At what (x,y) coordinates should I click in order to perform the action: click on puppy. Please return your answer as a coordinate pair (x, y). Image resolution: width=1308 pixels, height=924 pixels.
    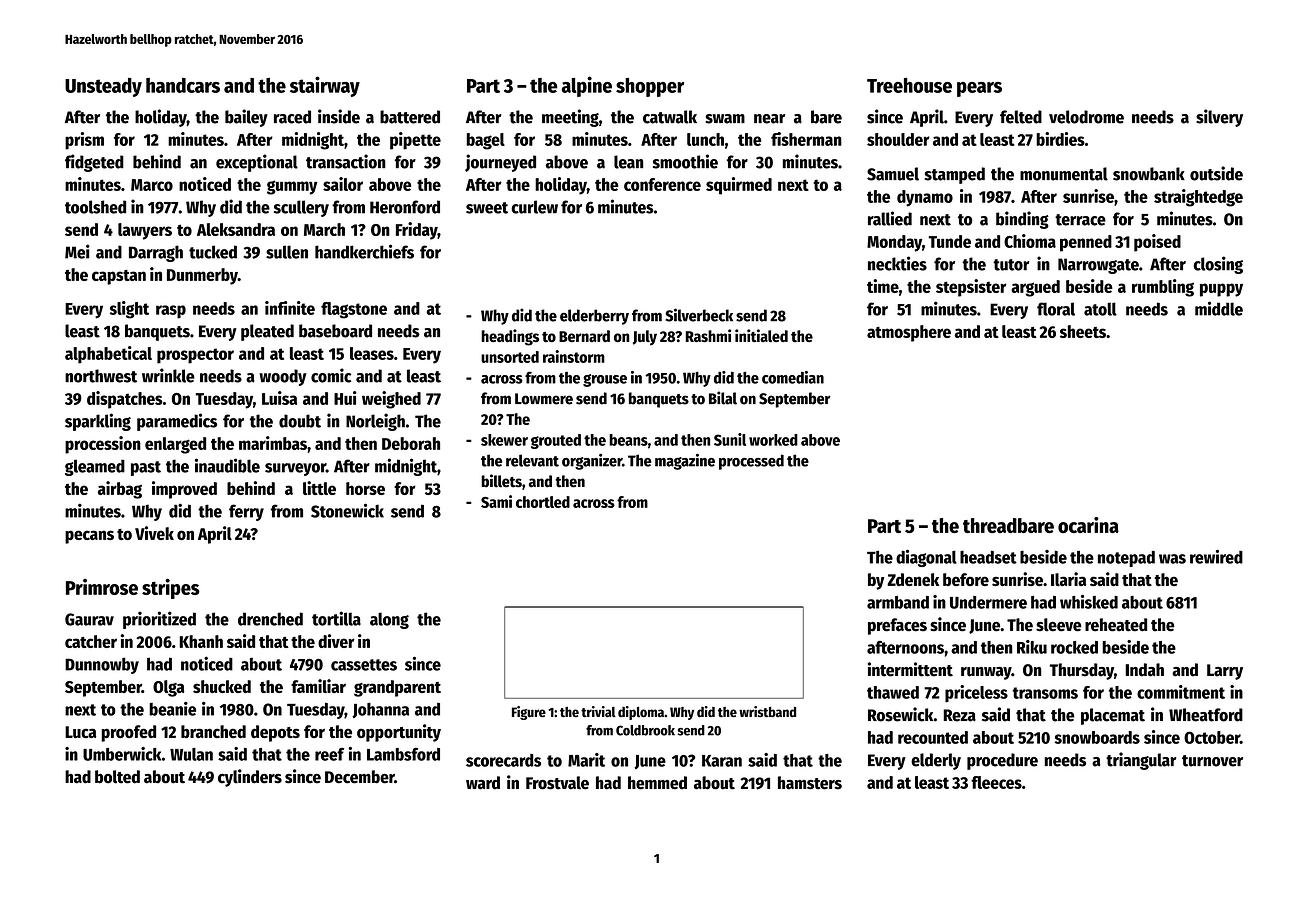
    Looking at the image, I should click on (1221, 290).
